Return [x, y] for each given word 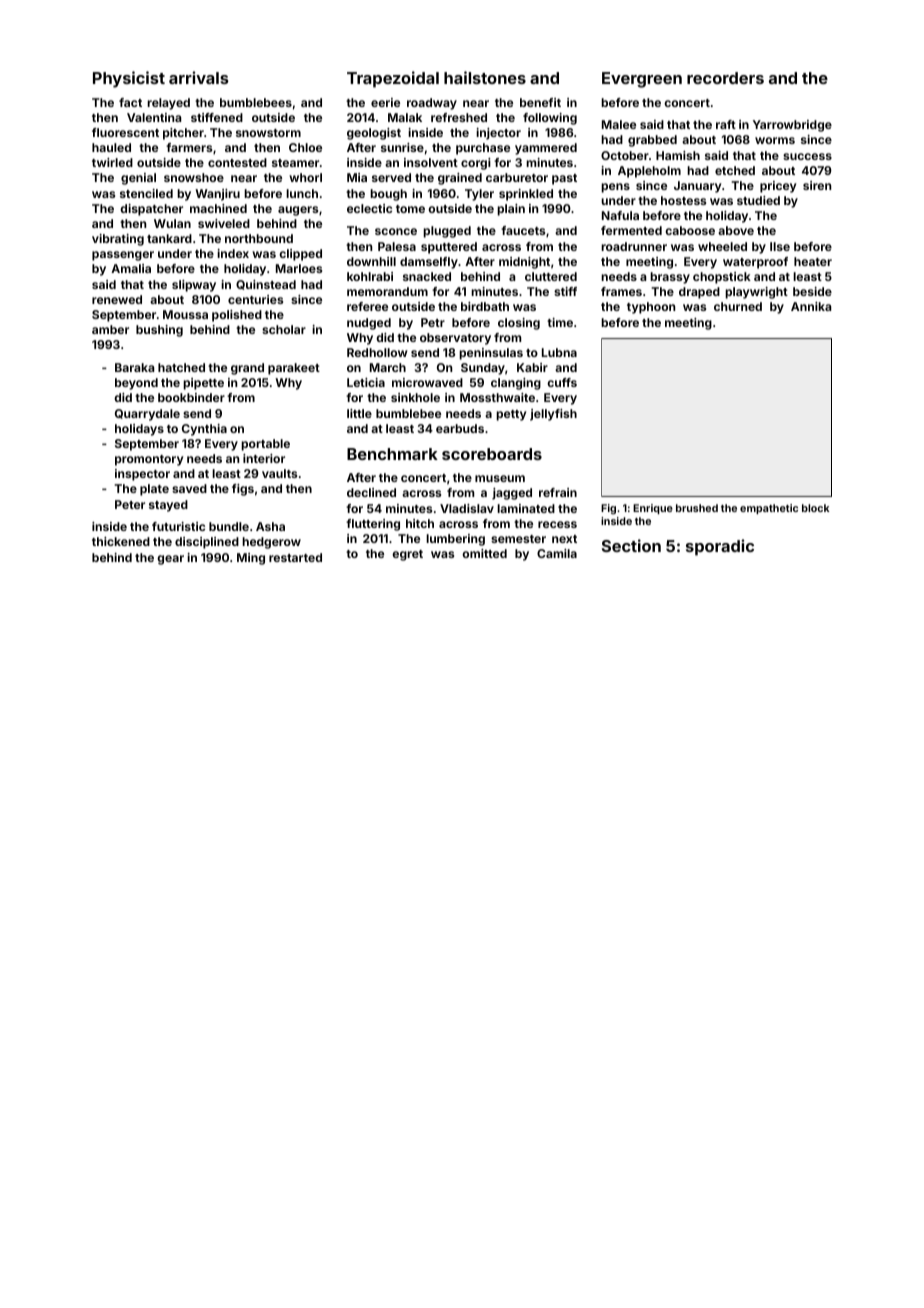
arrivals [199, 77]
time [560, 322]
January [697, 187]
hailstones [485, 77]
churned [738, 306]
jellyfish [553, 415]
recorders [725, 78]
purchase [483, 149]
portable [265, 445]
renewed [117, 299]
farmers [189, 147]
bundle [229, 526]
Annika [811, 306]
